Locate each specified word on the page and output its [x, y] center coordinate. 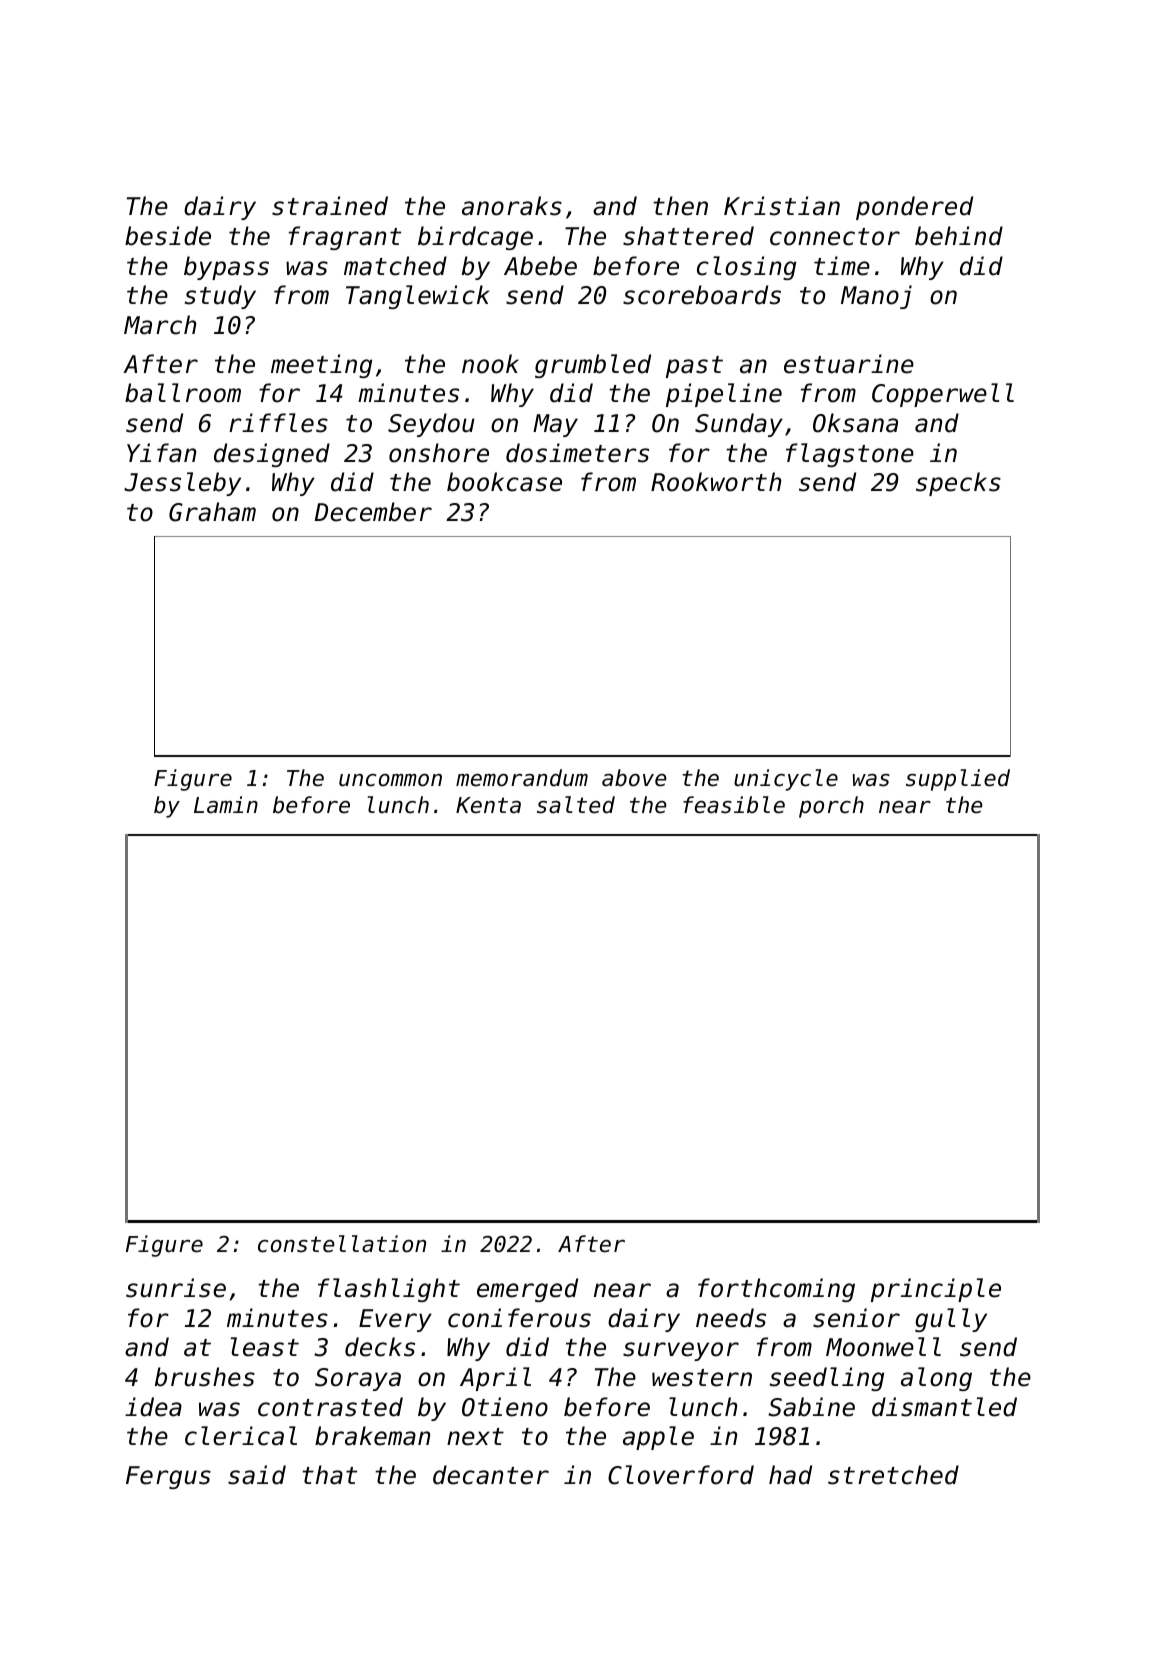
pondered [914, 208]
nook [490, 364]
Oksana [855, 423]
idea [153, 1407]
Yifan [161, 453]
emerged [527, 1290]
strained [330, 206]
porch [831, 807]
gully [951, 1320]
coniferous [519, 1318]
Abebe [540, 266]
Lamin [226, 805]
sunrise [176, 1288]
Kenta [488, 805]
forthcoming [776, 1290]
